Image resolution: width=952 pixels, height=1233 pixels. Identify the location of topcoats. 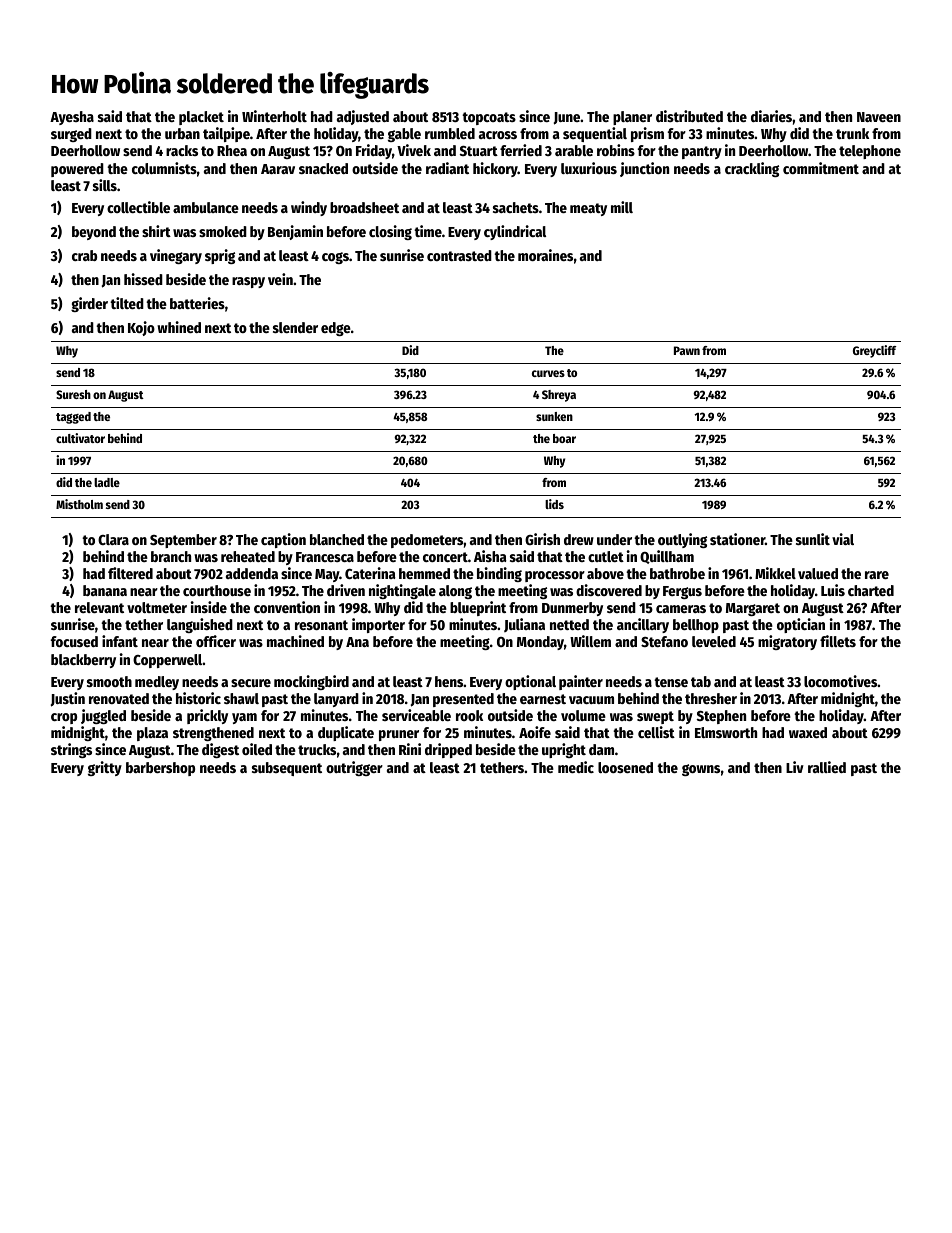
(489, 118).
